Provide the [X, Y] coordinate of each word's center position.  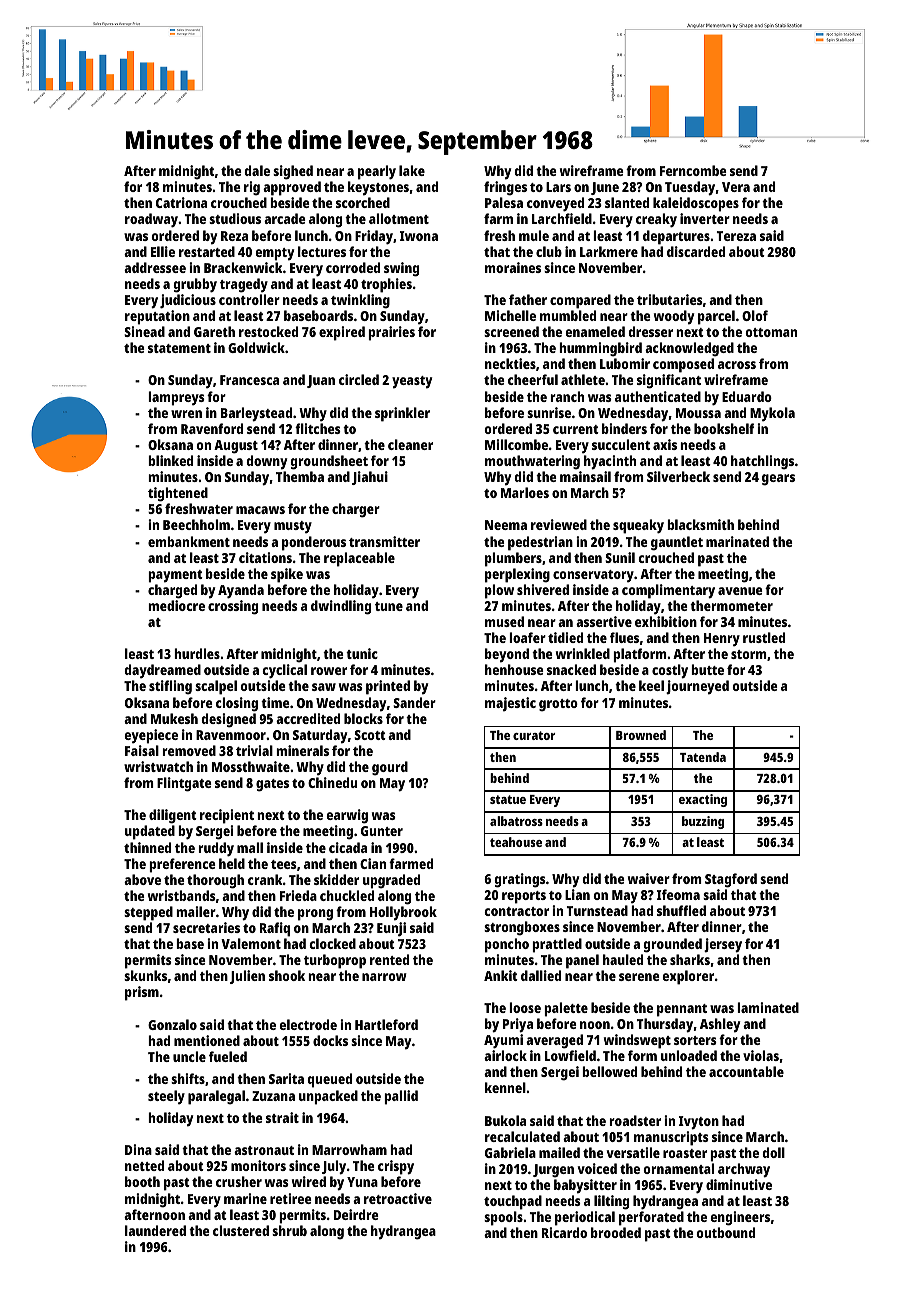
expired [342, 333]
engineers [740, 1218]
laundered [155, 1230]
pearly [377, 172]
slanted [627, 202]
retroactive [398, 1198]
